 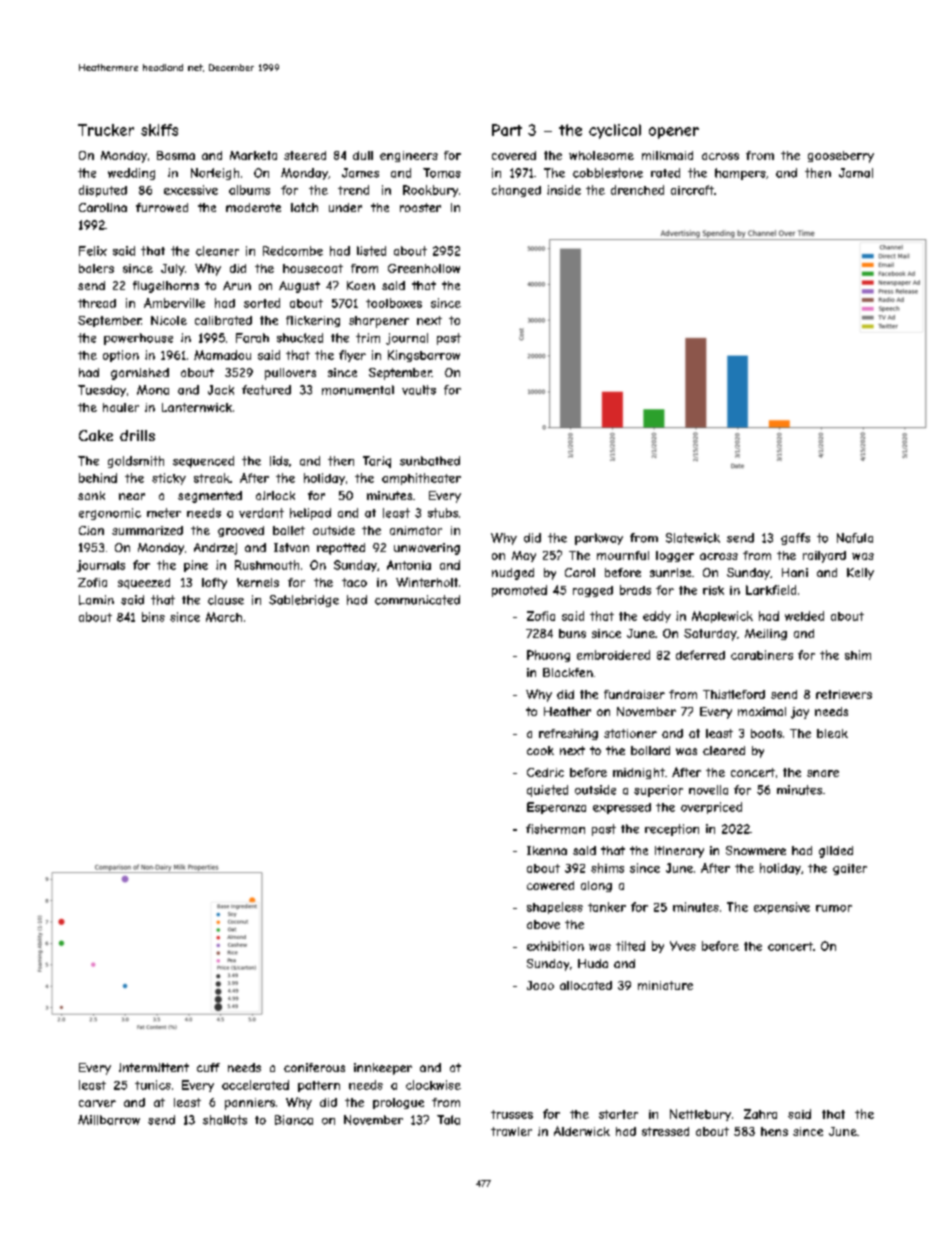 I want to click on rumor, so click(x=834, y=908).
